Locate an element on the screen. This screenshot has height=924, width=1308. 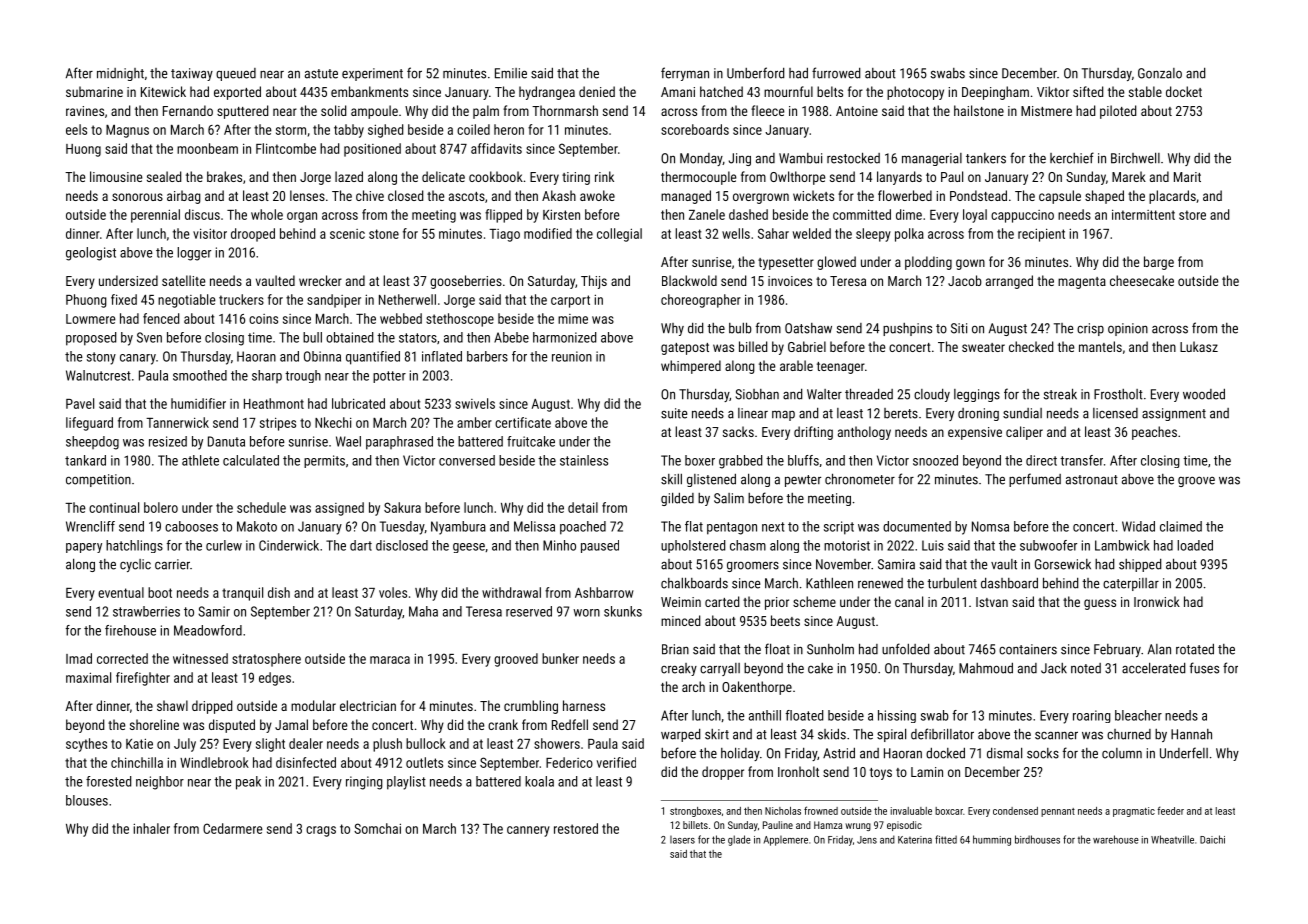
leggings is located at coordinates (977, 395).
